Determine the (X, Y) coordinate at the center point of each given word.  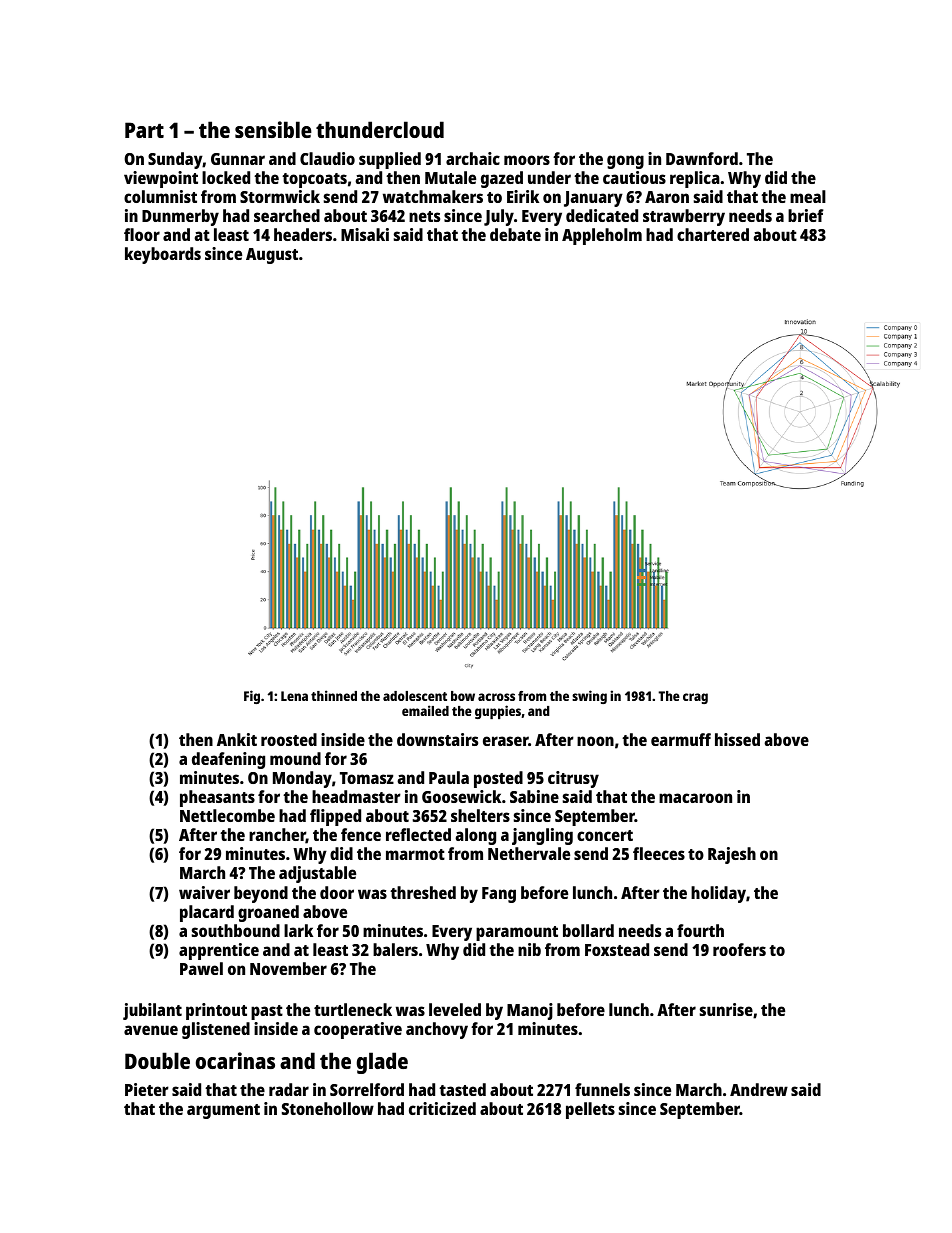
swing (589, 697)
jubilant (152, 1011)
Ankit (237, 739)
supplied (390, 160)
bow (463, 696)
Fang (499, 895)
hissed (737, 739)
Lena (294, 696)
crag (695, 698)
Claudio (327, 158)
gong (625, 162)
